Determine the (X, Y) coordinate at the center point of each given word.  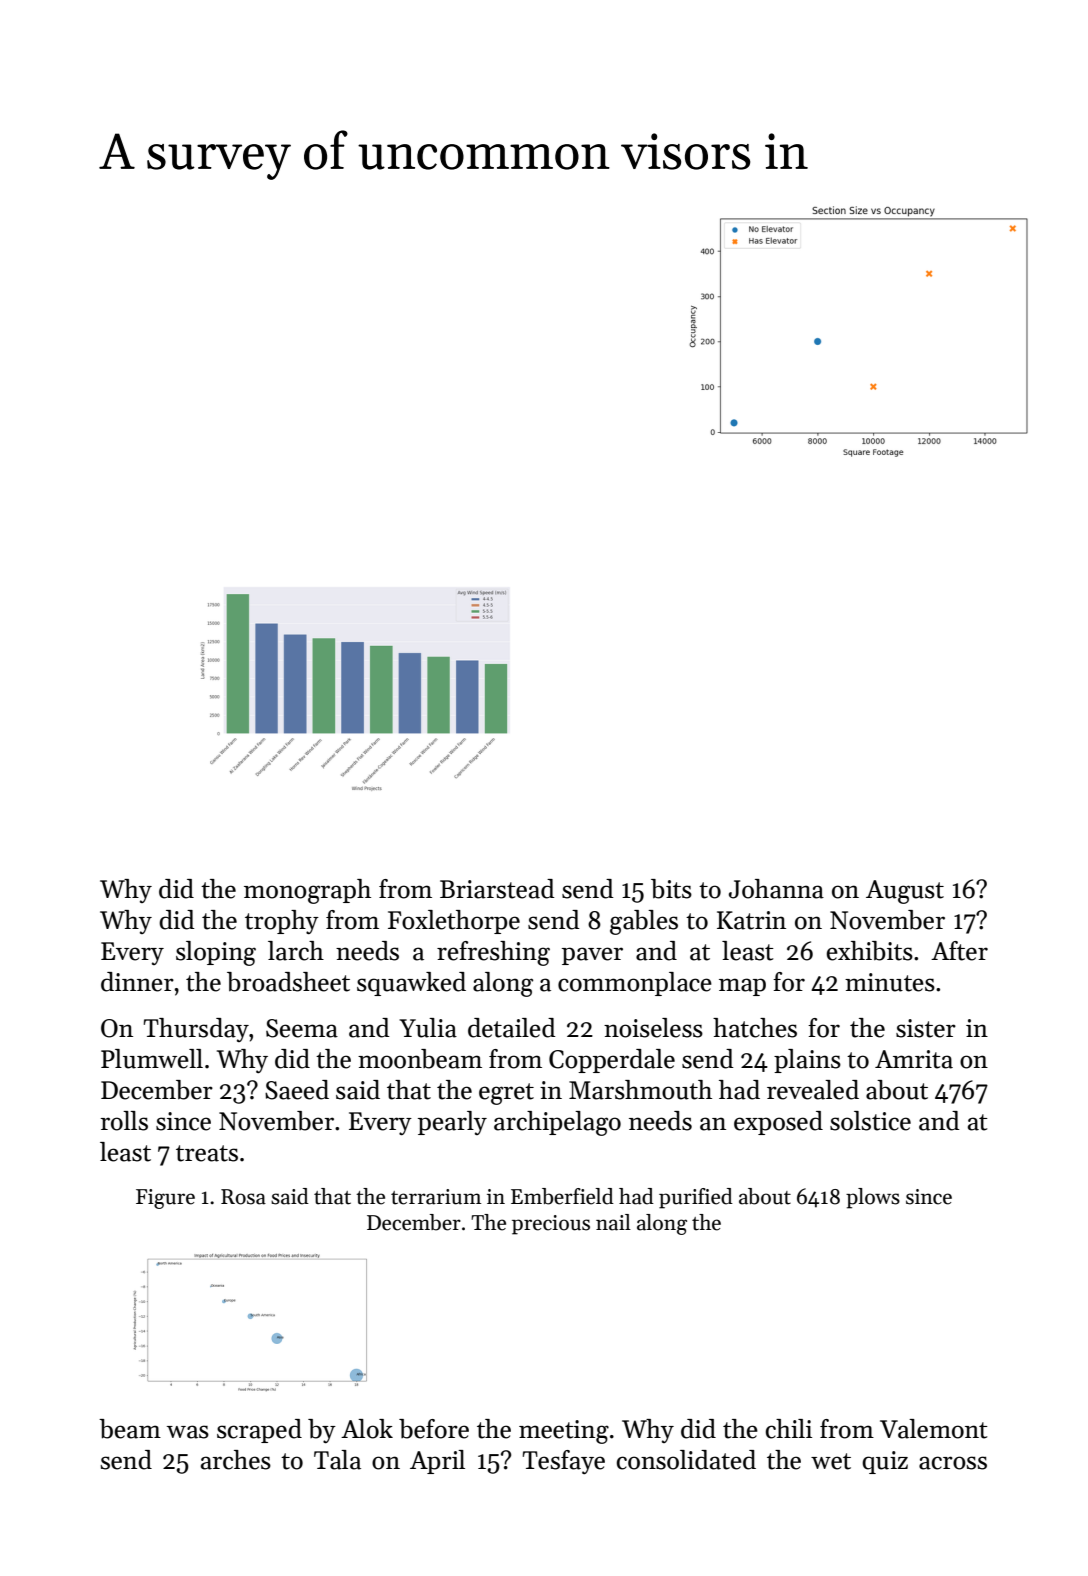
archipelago (557, 1123)
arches (236, 1460)
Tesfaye (564, 1462)
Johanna (776, 889)
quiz (885, 1462)
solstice (870, 1121)
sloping (216, 953)
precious (551, 1225)
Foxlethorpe (454, 922)
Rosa (243, 1197)
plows (873, 1198)
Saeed (297, 1090)
